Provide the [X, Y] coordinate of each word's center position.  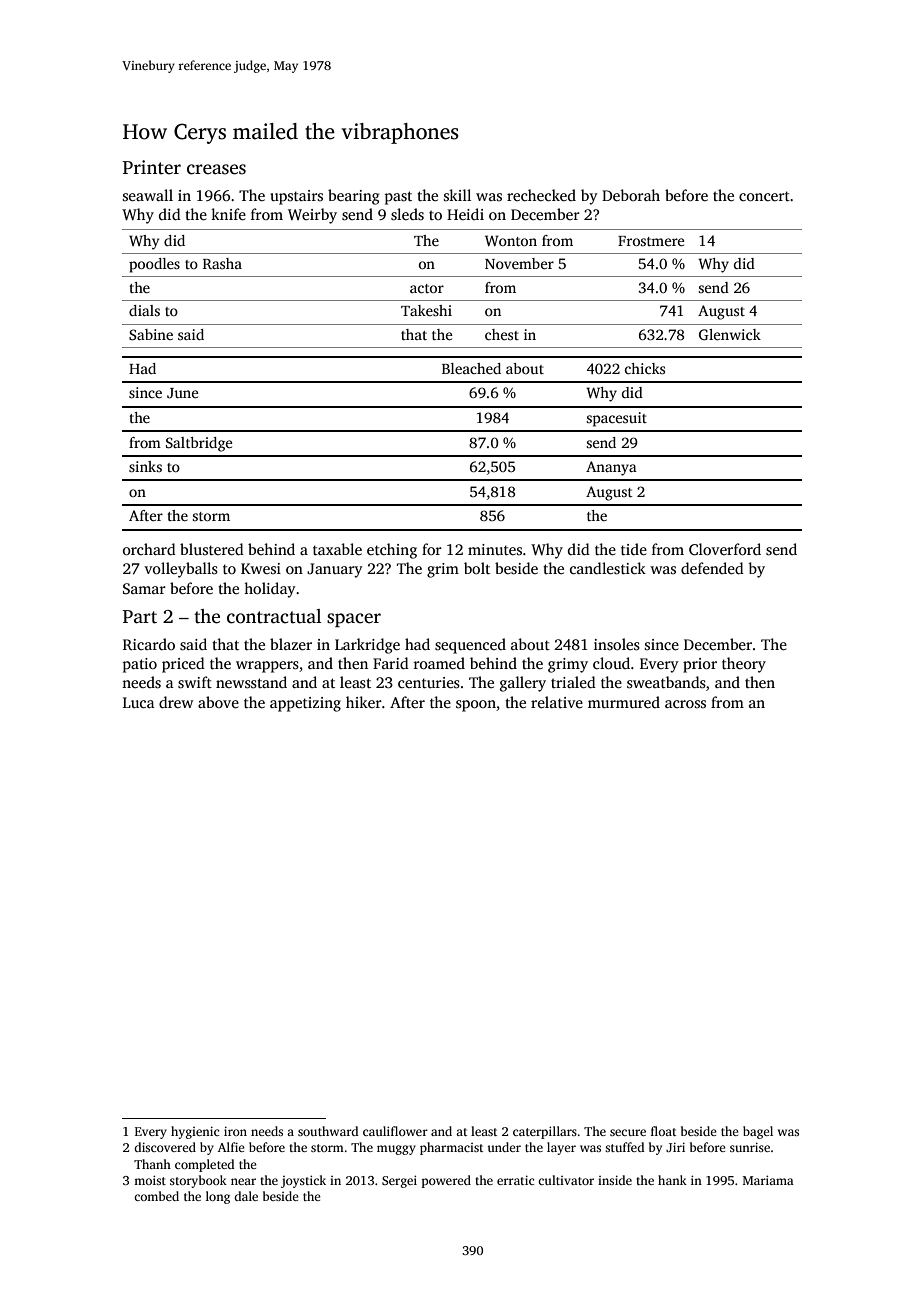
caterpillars [545, 1132]
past [398, 198]
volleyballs [181, 570]
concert [764, 196]
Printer [152, 167]
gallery [523, 684]
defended [712, 568]
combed [156, 1196]
